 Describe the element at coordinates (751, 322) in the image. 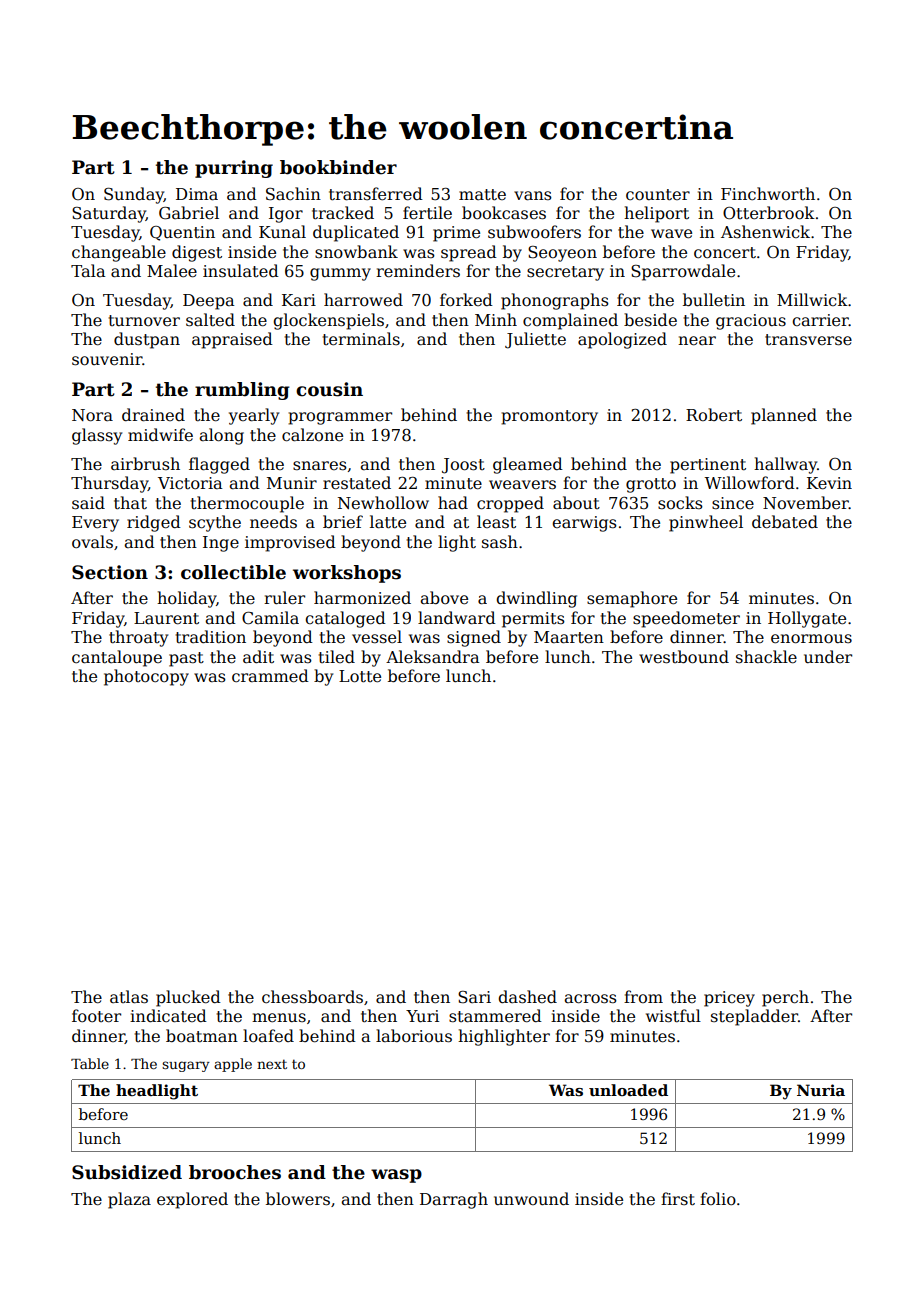

I see `gracious` at that location.
